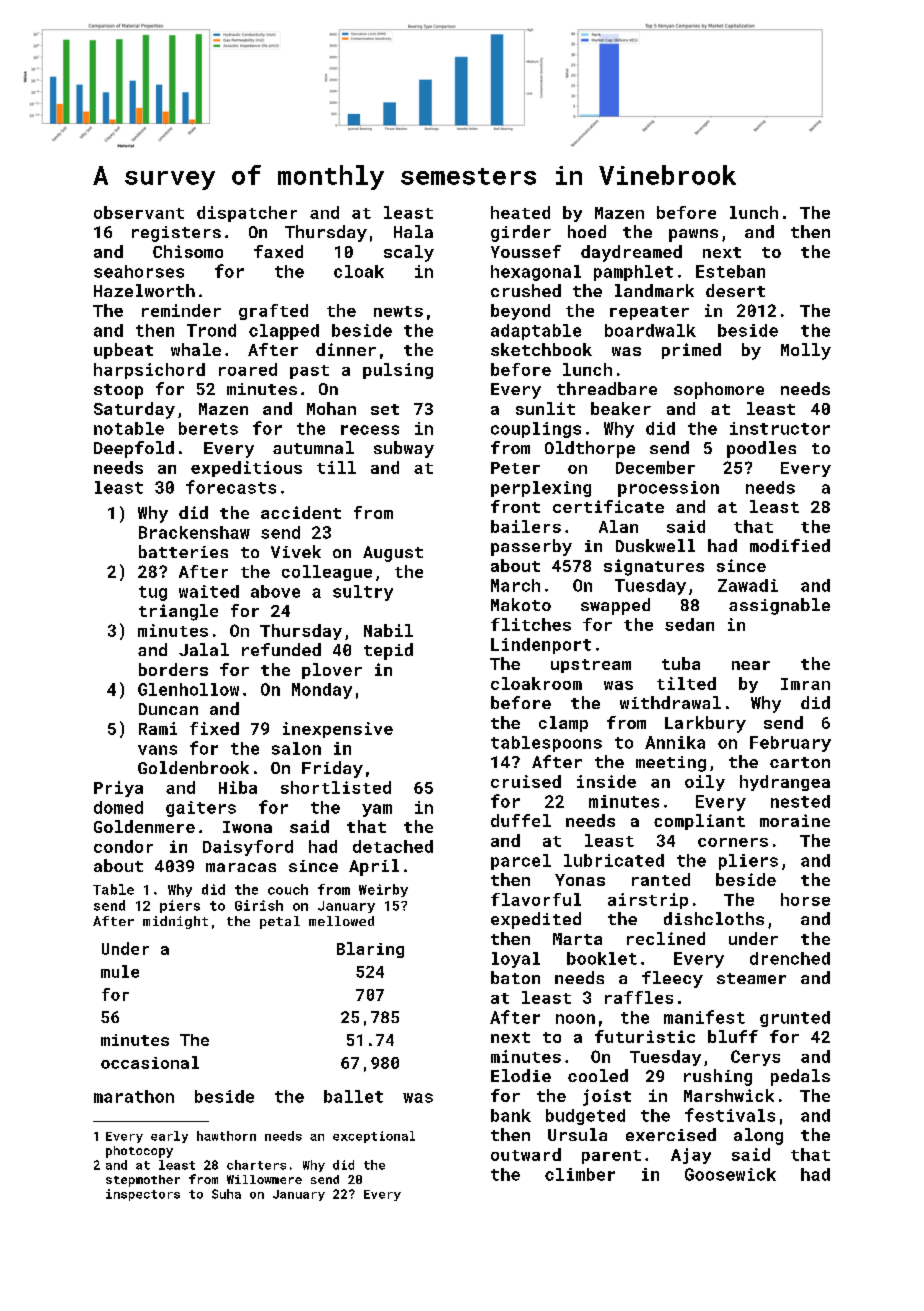 This screenshot has width=924, height=1311. Describe the element at coordinates (404, 449) in the screenshot. I see `subway` at that location.
